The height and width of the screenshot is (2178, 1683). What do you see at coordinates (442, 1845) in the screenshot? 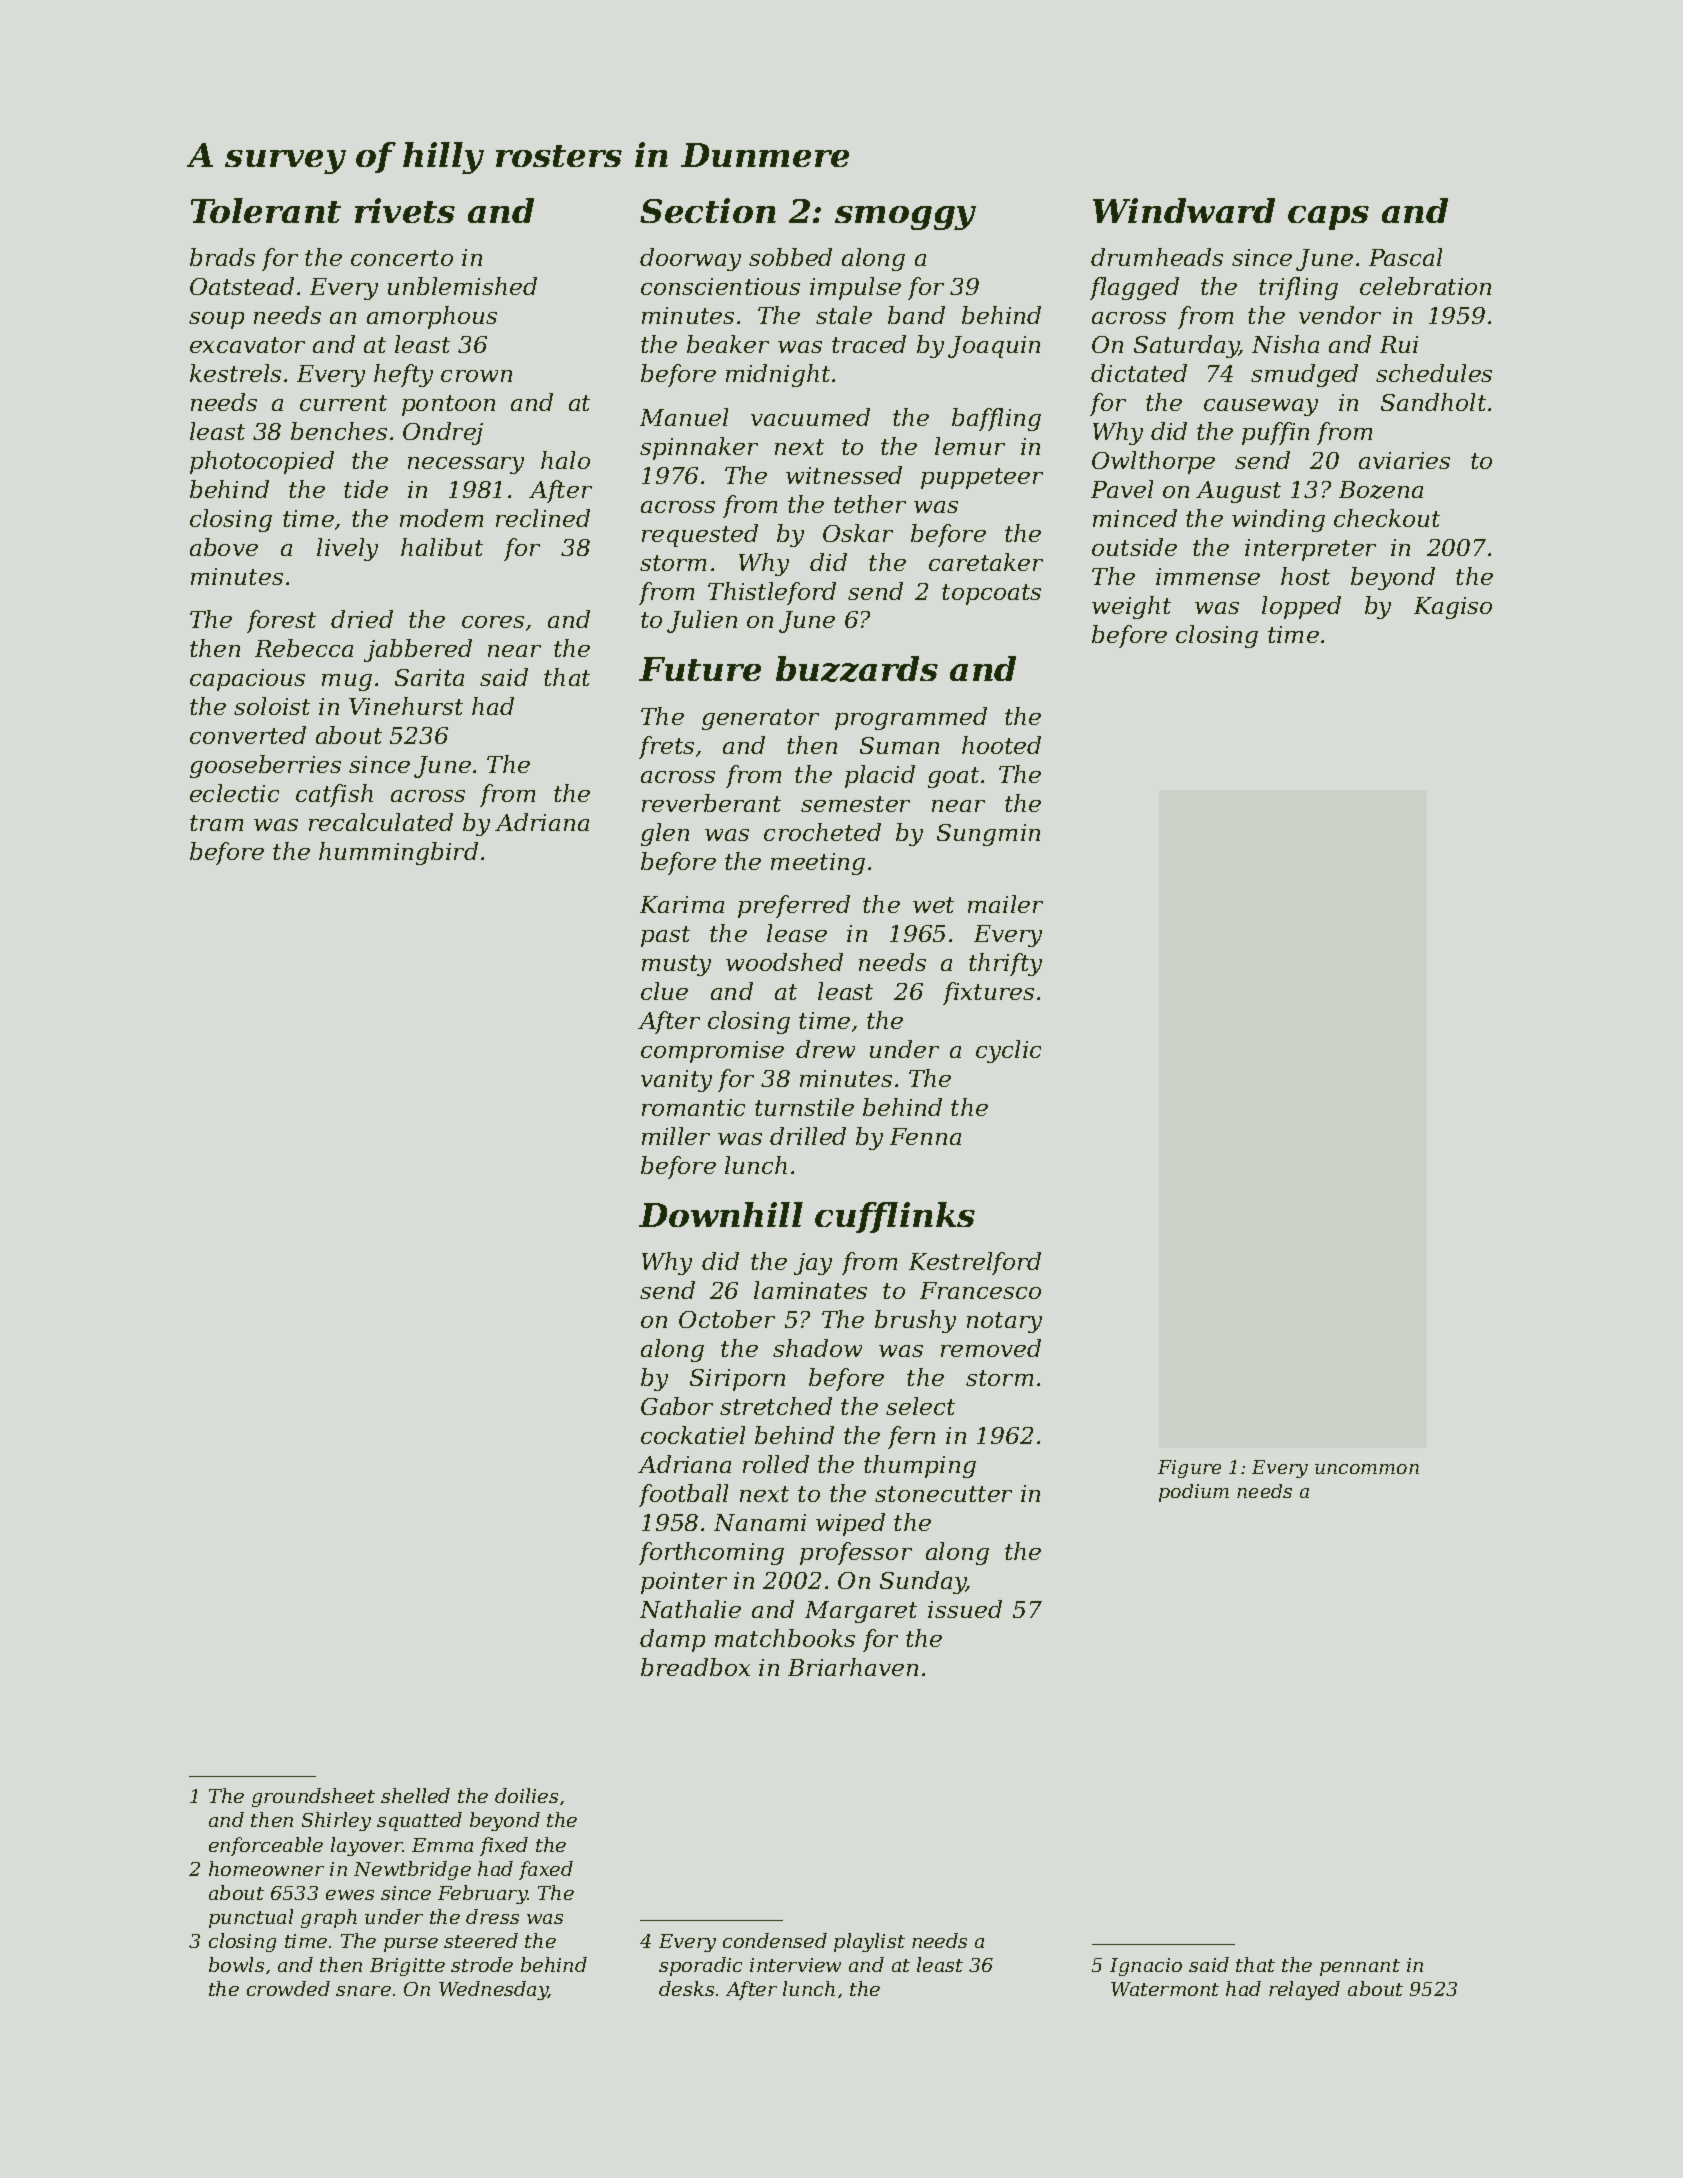
I see `Emma` at bounding box center [442, 1845].
